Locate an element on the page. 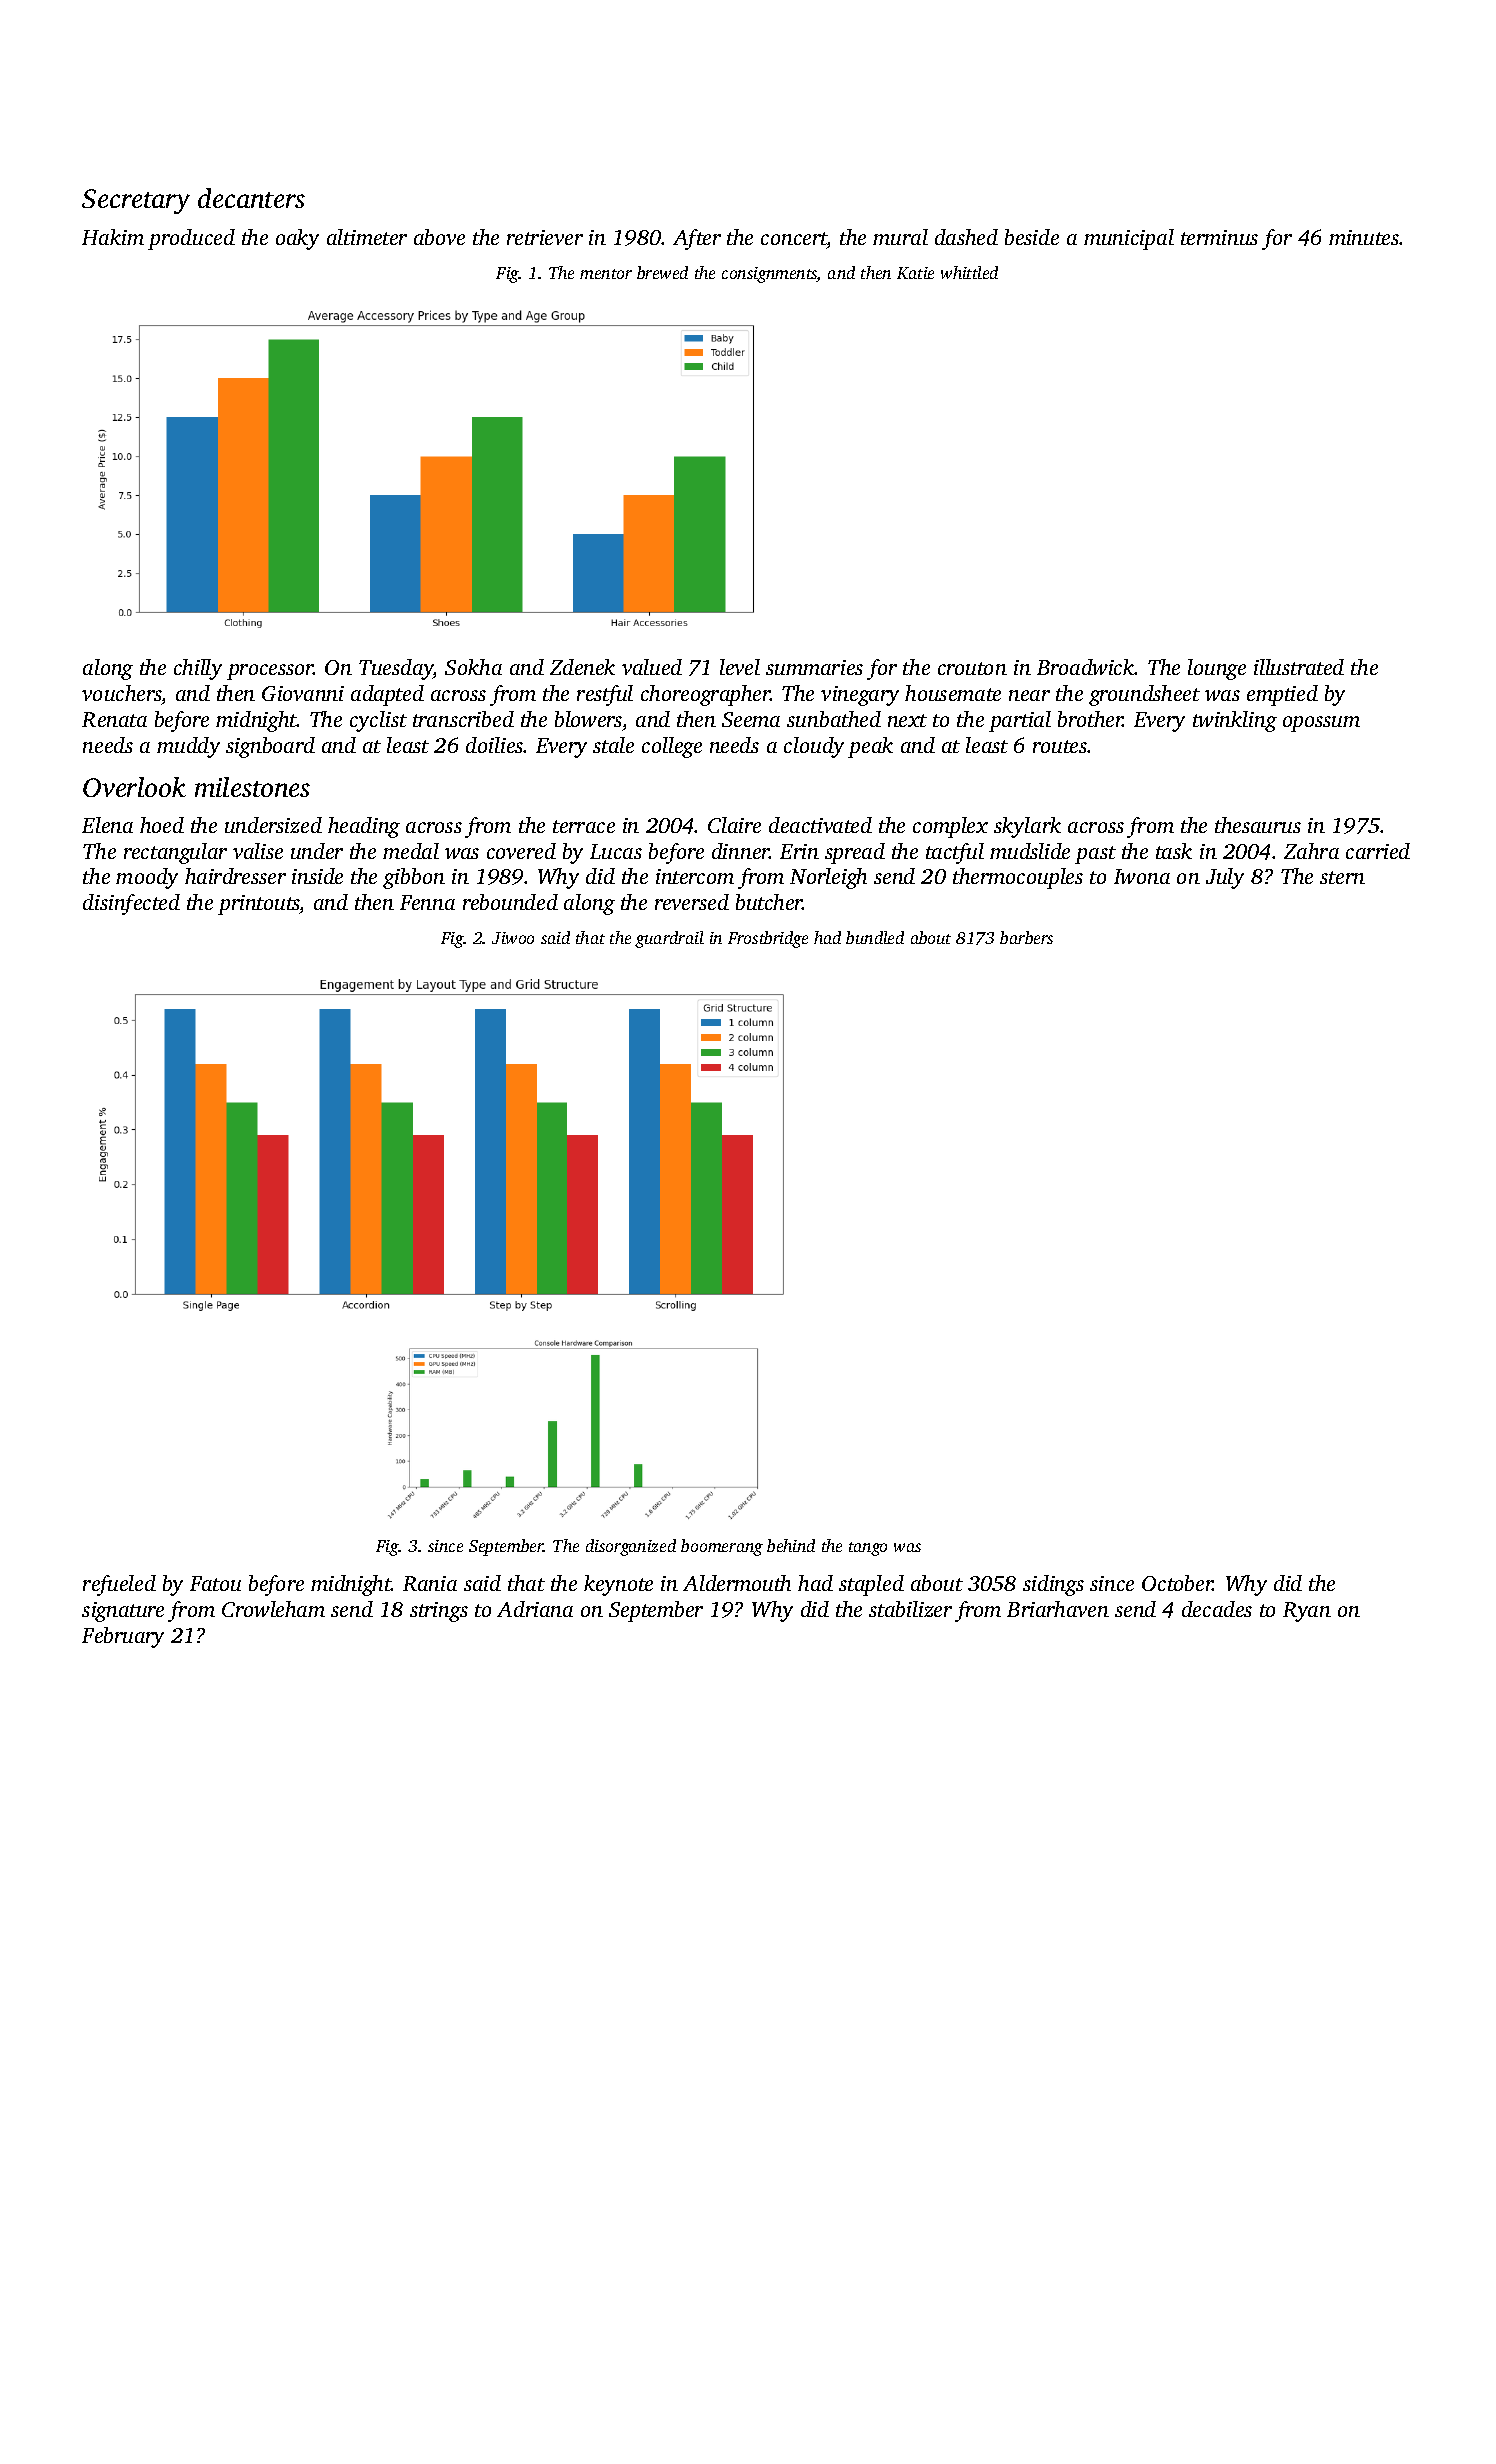  processor is located at coordinates (270, 672).
